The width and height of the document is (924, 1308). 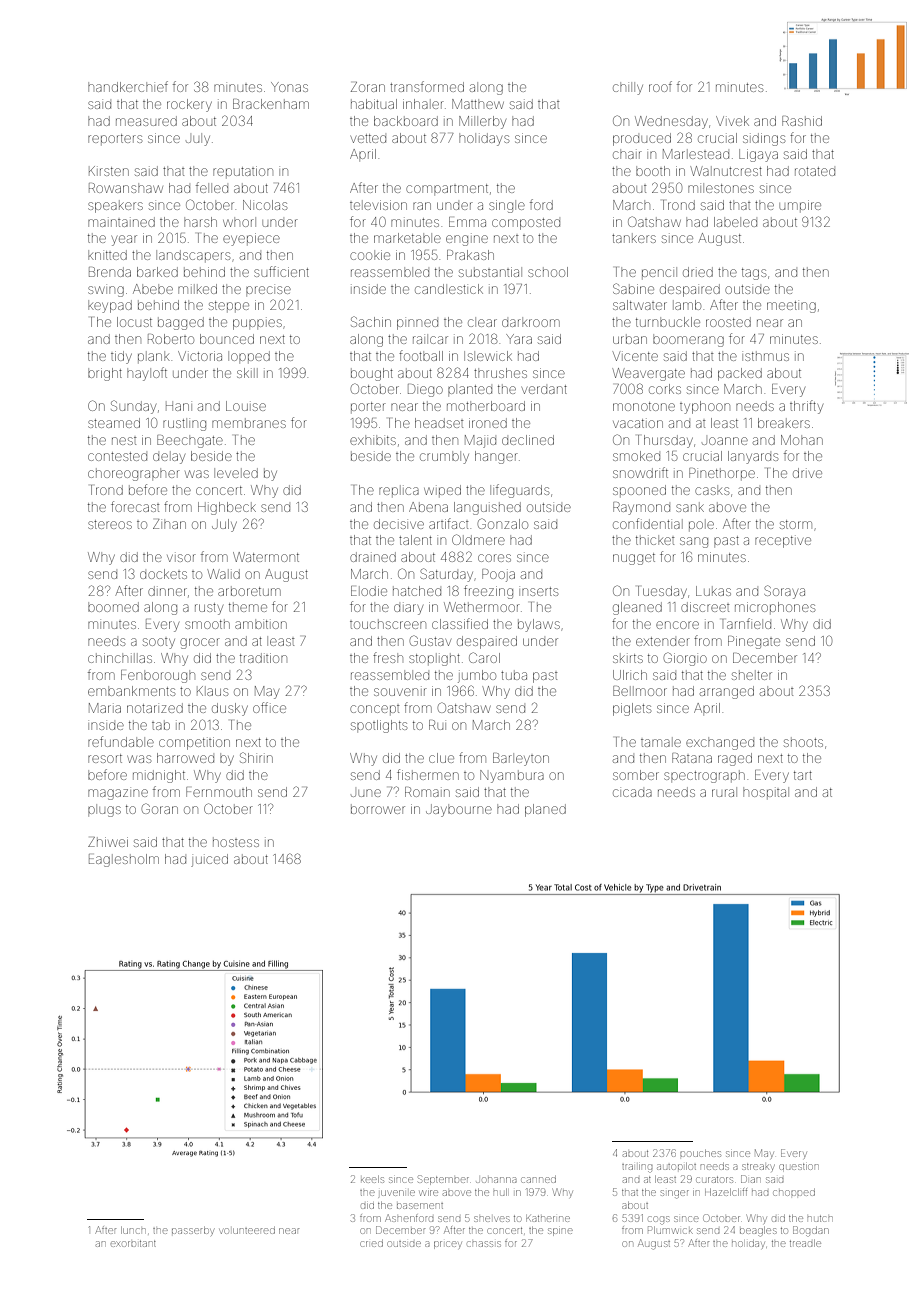 What do you see at coordinates (266, 557) in the document?
I see `Watermont` at bounding box center [266, 557].
